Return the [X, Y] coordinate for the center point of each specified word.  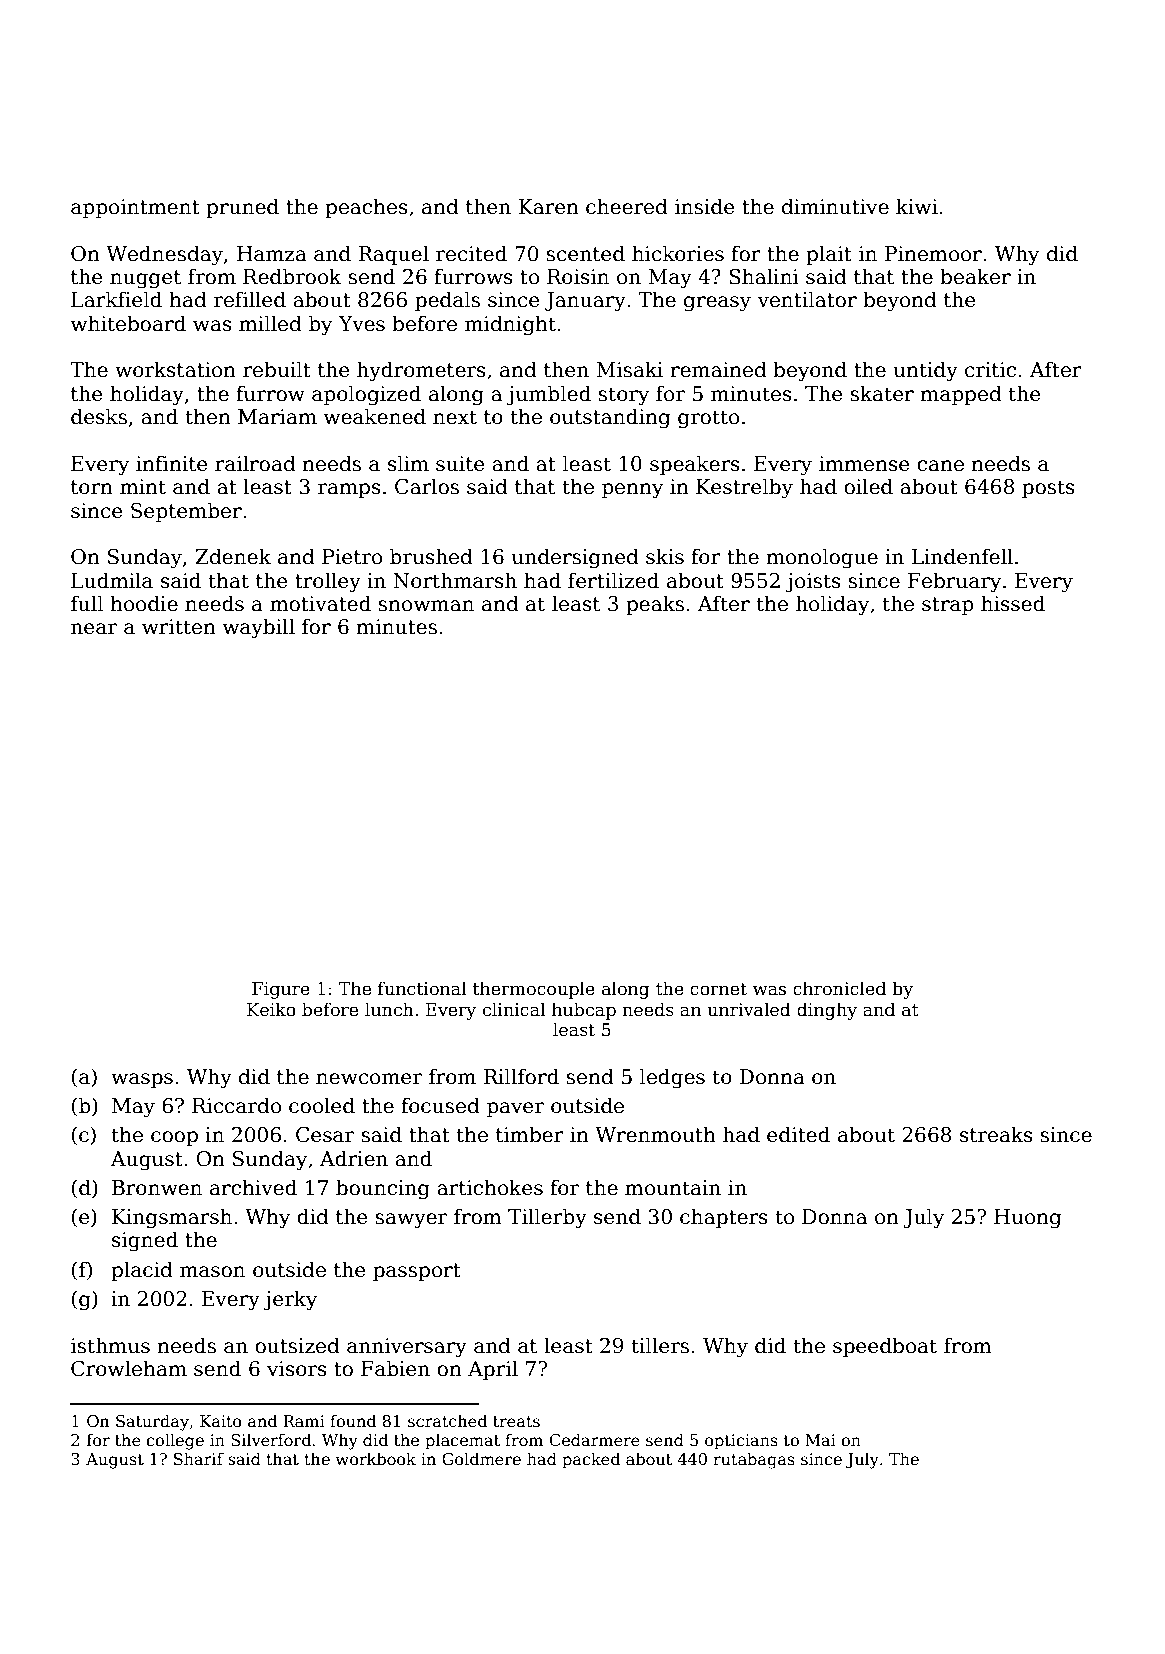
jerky [290, 1300]
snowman [426, 606]
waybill [259, 628]
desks [99, 416]
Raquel [393, 255]
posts [1048, 489]
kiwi [917, 206]
